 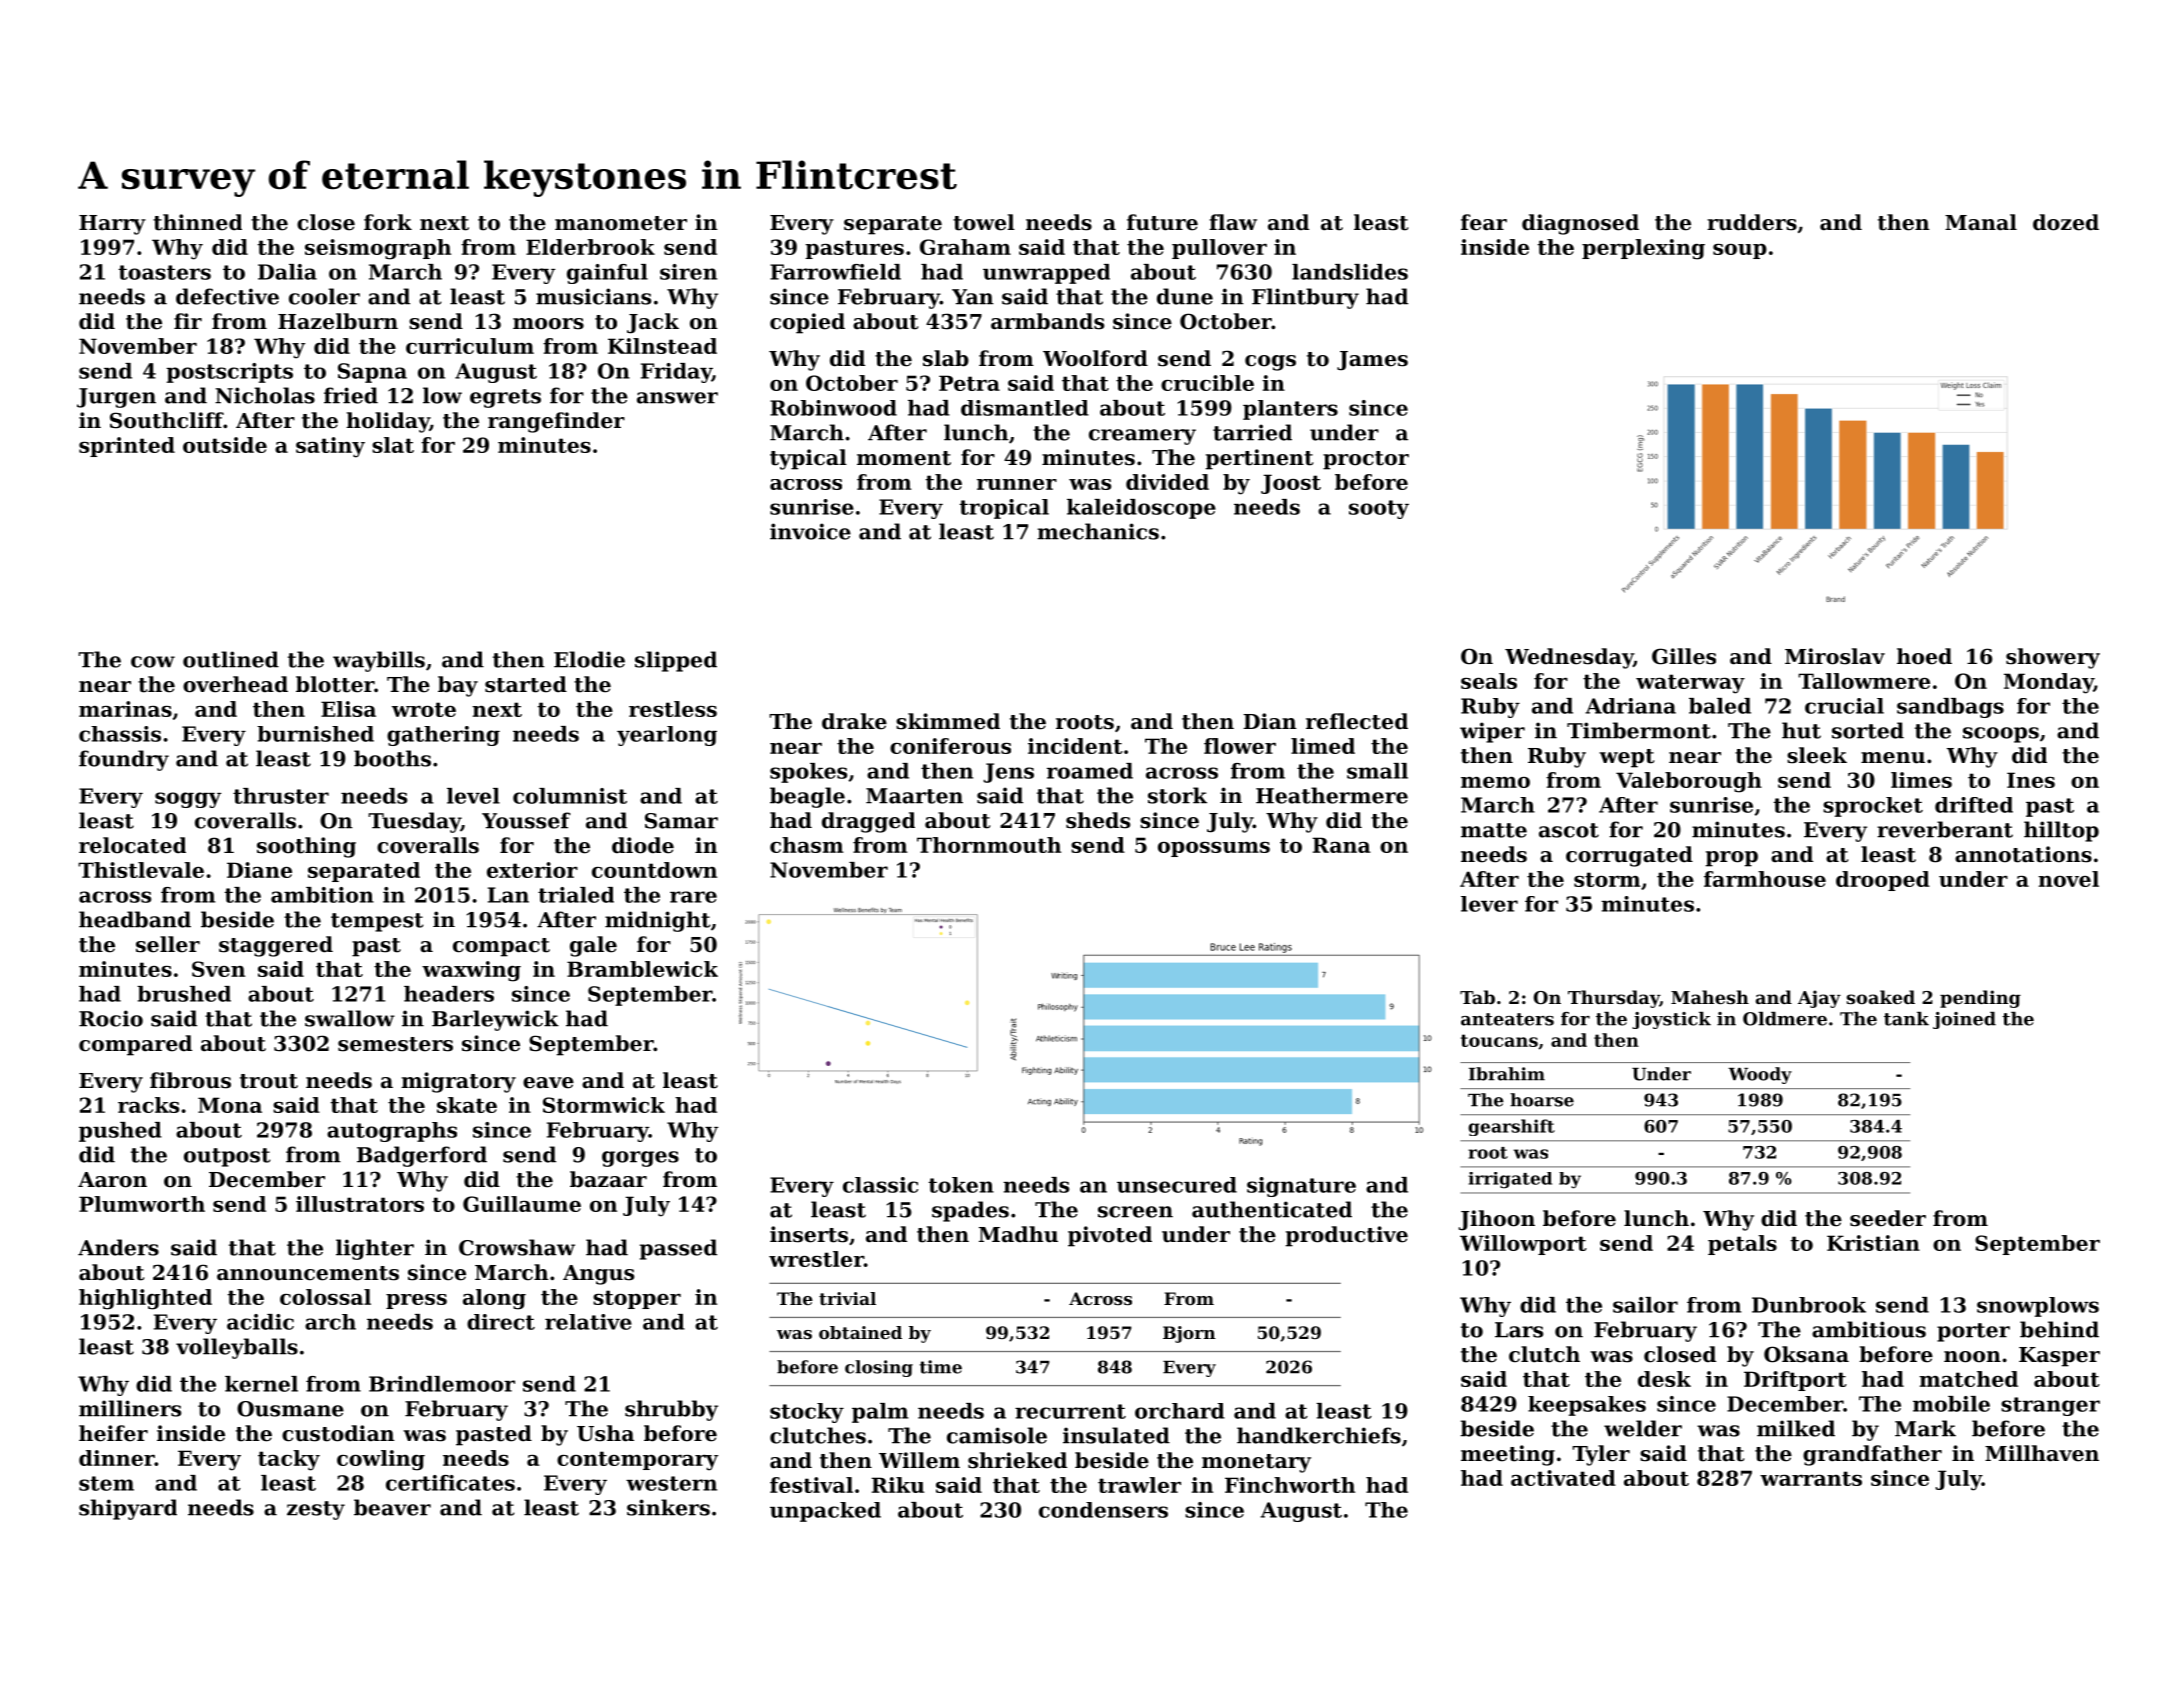 I want to click on Manal, so click(x=1981, y=222).
